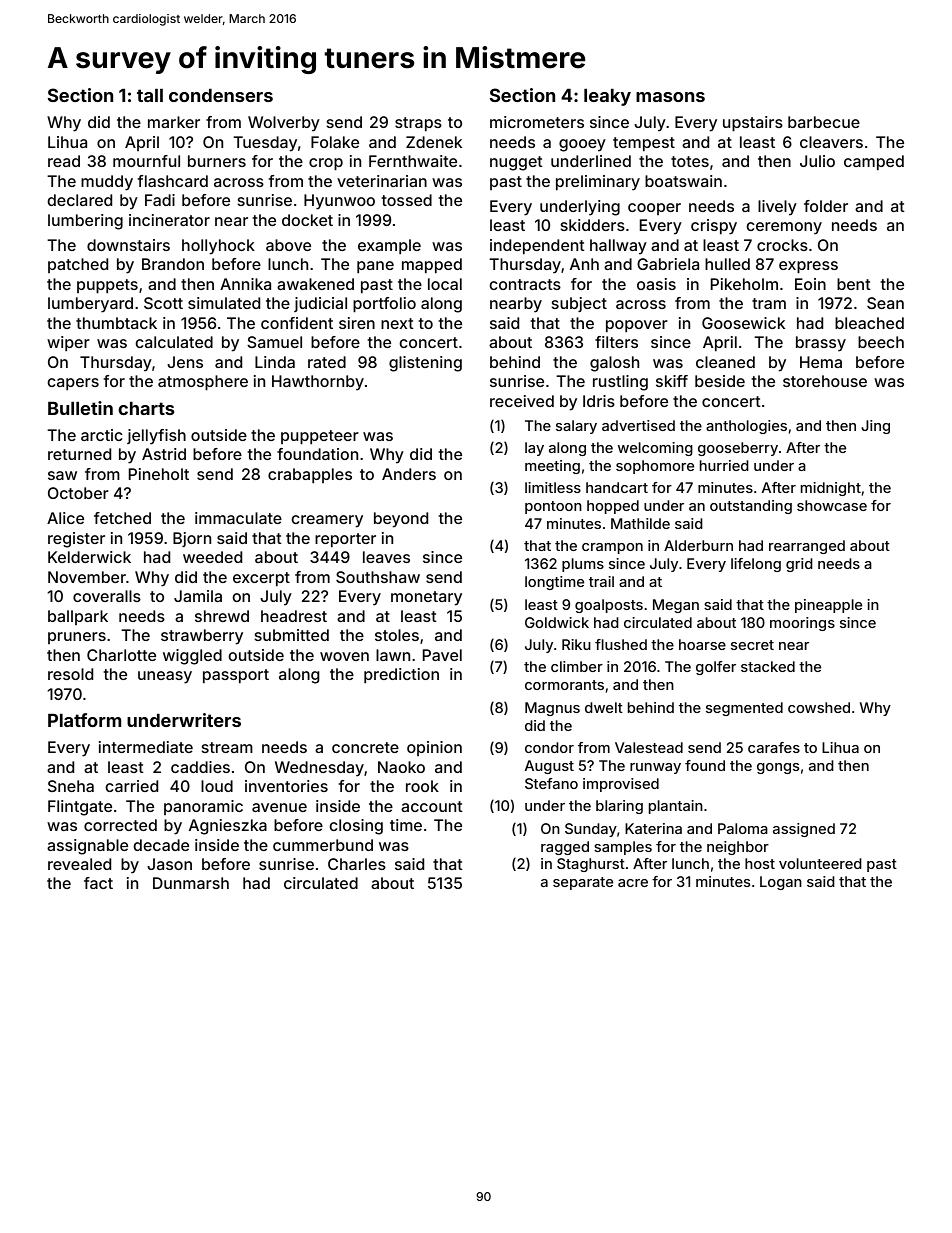  I want to click on tall, so click(150, 95).
